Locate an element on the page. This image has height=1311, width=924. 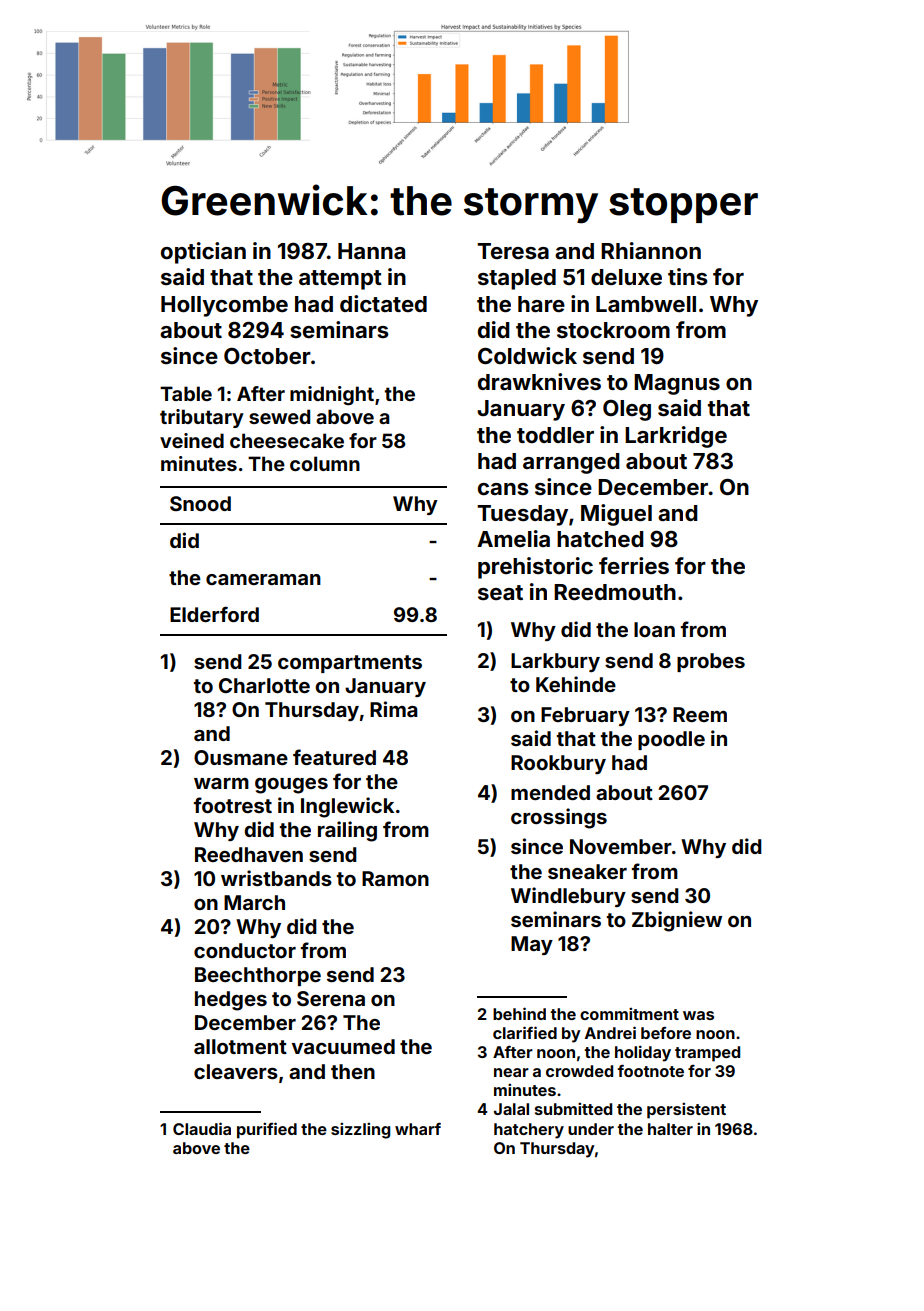
tins is located at coordinates (688, 276).
